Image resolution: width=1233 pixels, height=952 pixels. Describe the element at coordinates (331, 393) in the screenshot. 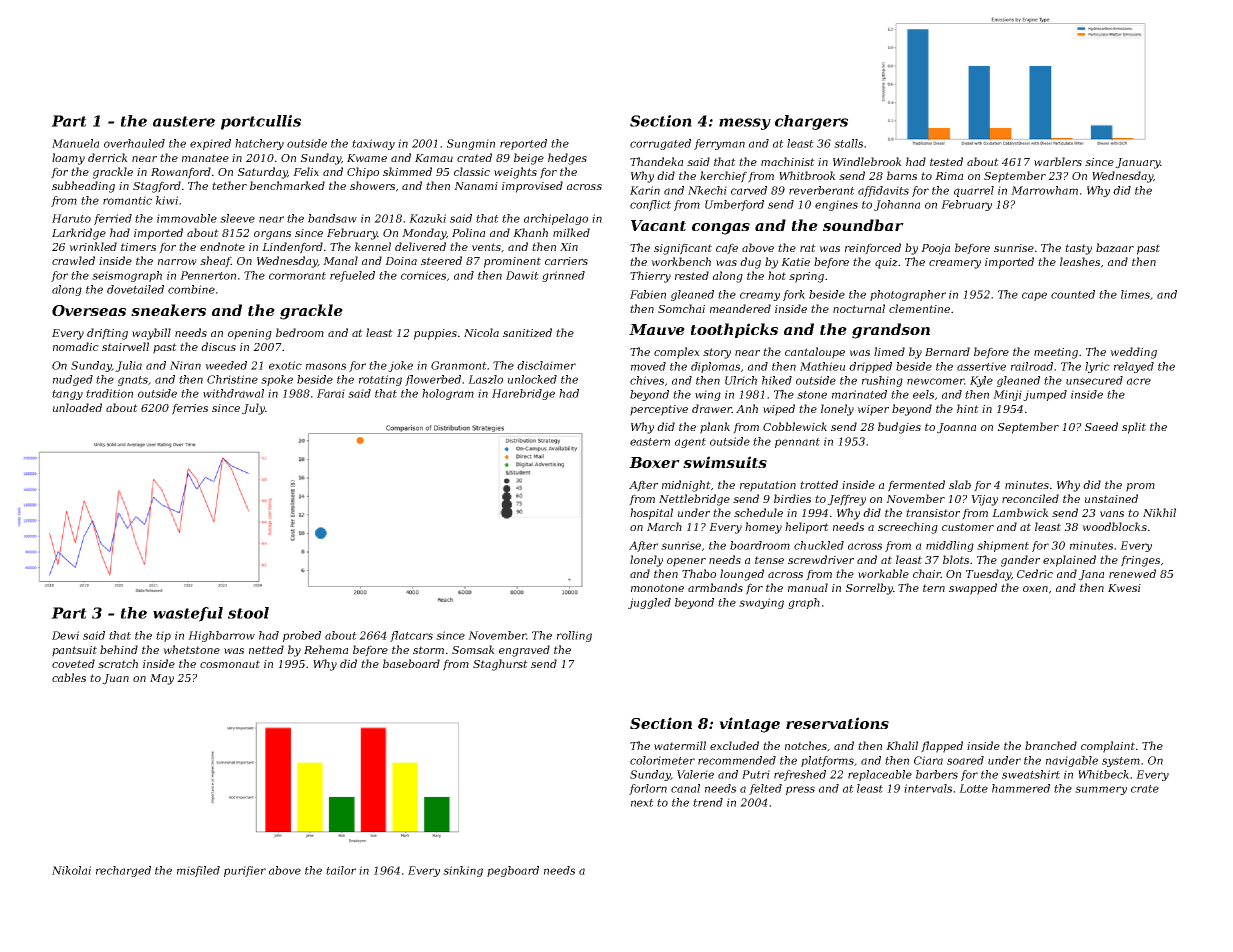

I see `Farai` at that location.
